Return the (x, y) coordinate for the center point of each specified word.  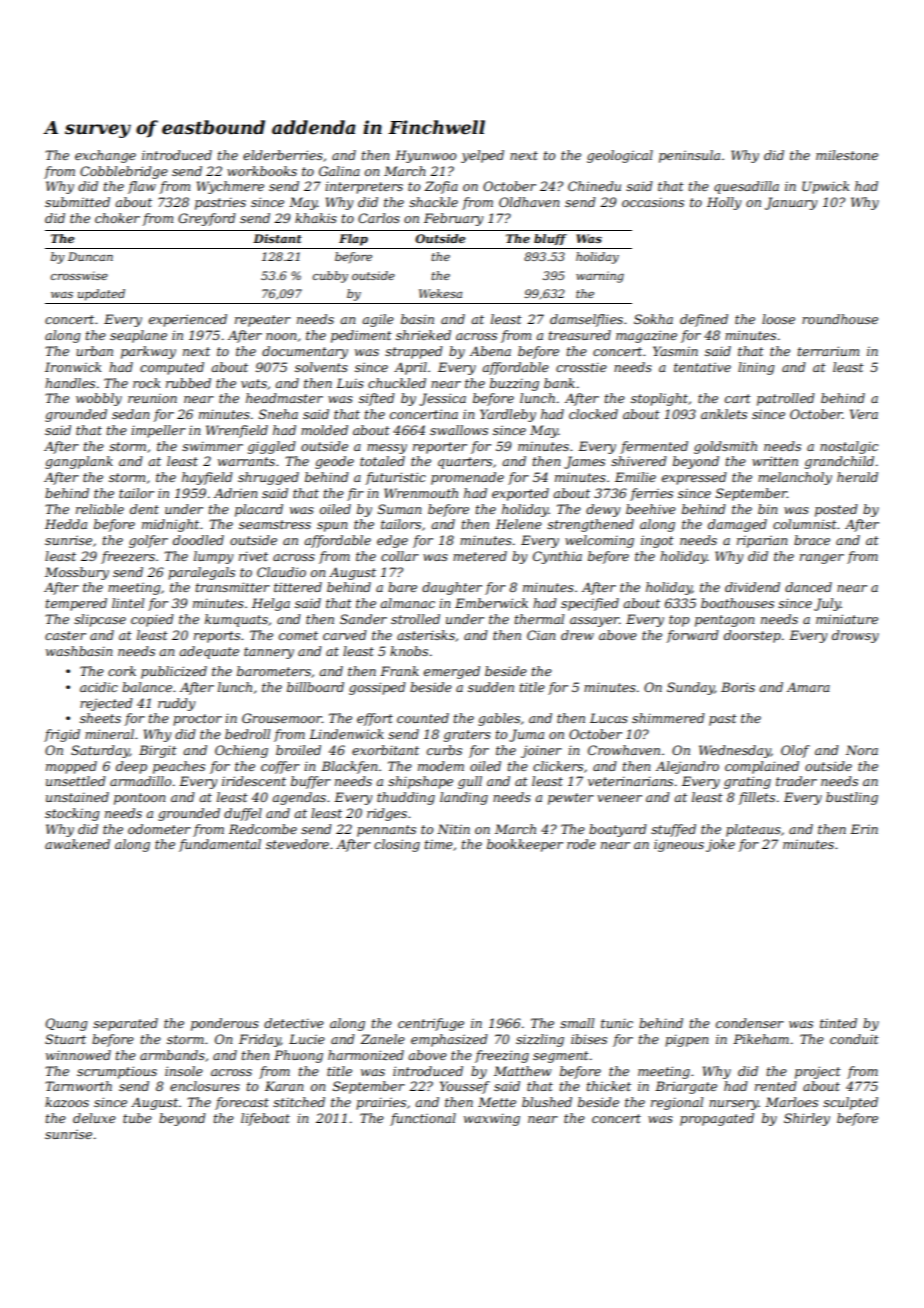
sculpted (850, 1103)
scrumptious (117, 1072)
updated (101, 295)
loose (778, 319)
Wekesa (440, 293)
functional (423, 1119)
